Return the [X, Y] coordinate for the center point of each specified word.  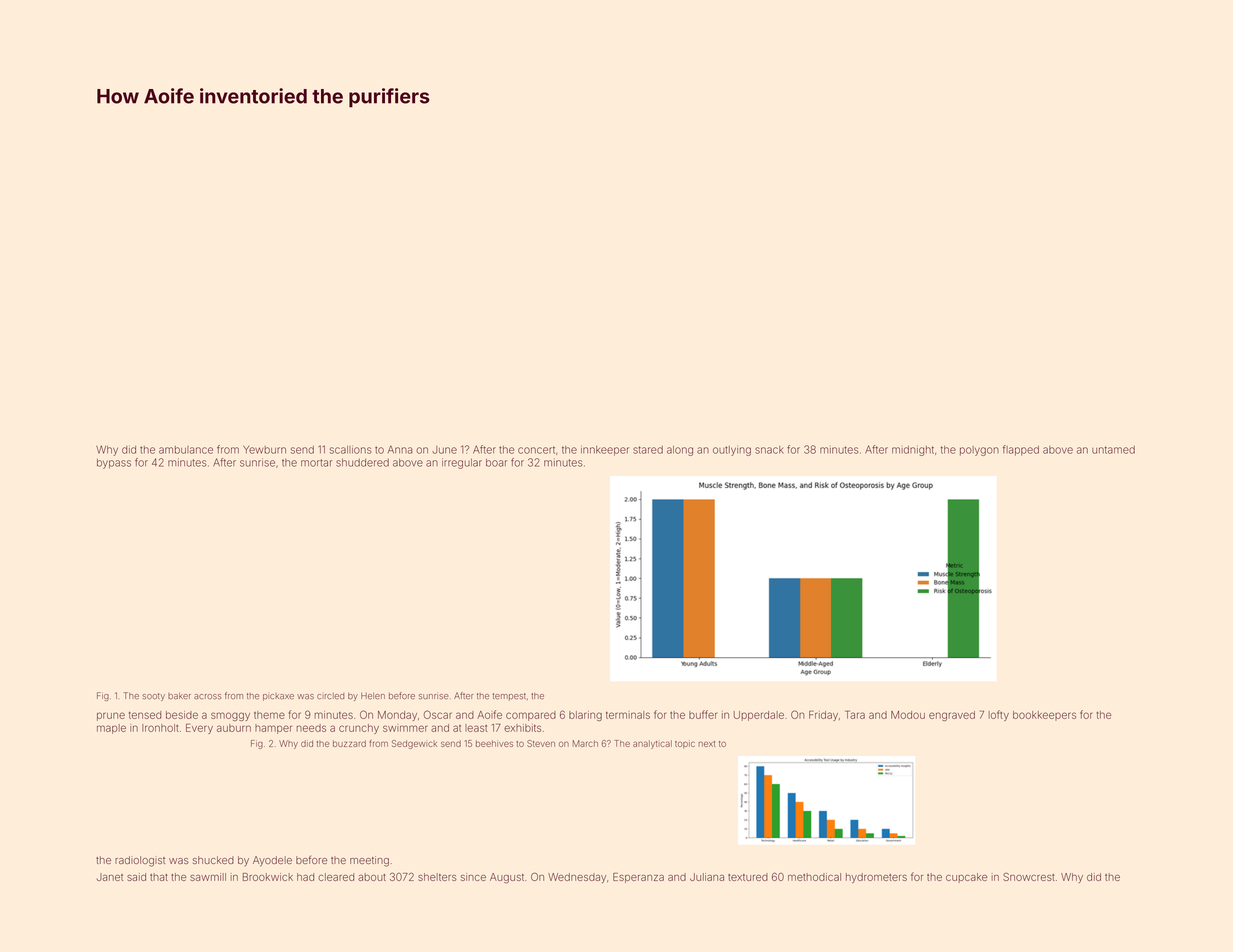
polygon [979, 451]
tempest [509, 697]
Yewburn [264, 450]
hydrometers [876, 878]
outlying [732, 450]
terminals [628, 715]
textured [748, 877]
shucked [213, 860]
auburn [234, 728]
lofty [999, 715]
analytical [652, 744]
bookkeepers [1044, 716]
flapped [1021, 450]
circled [330, 696]
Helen [373, 696]
